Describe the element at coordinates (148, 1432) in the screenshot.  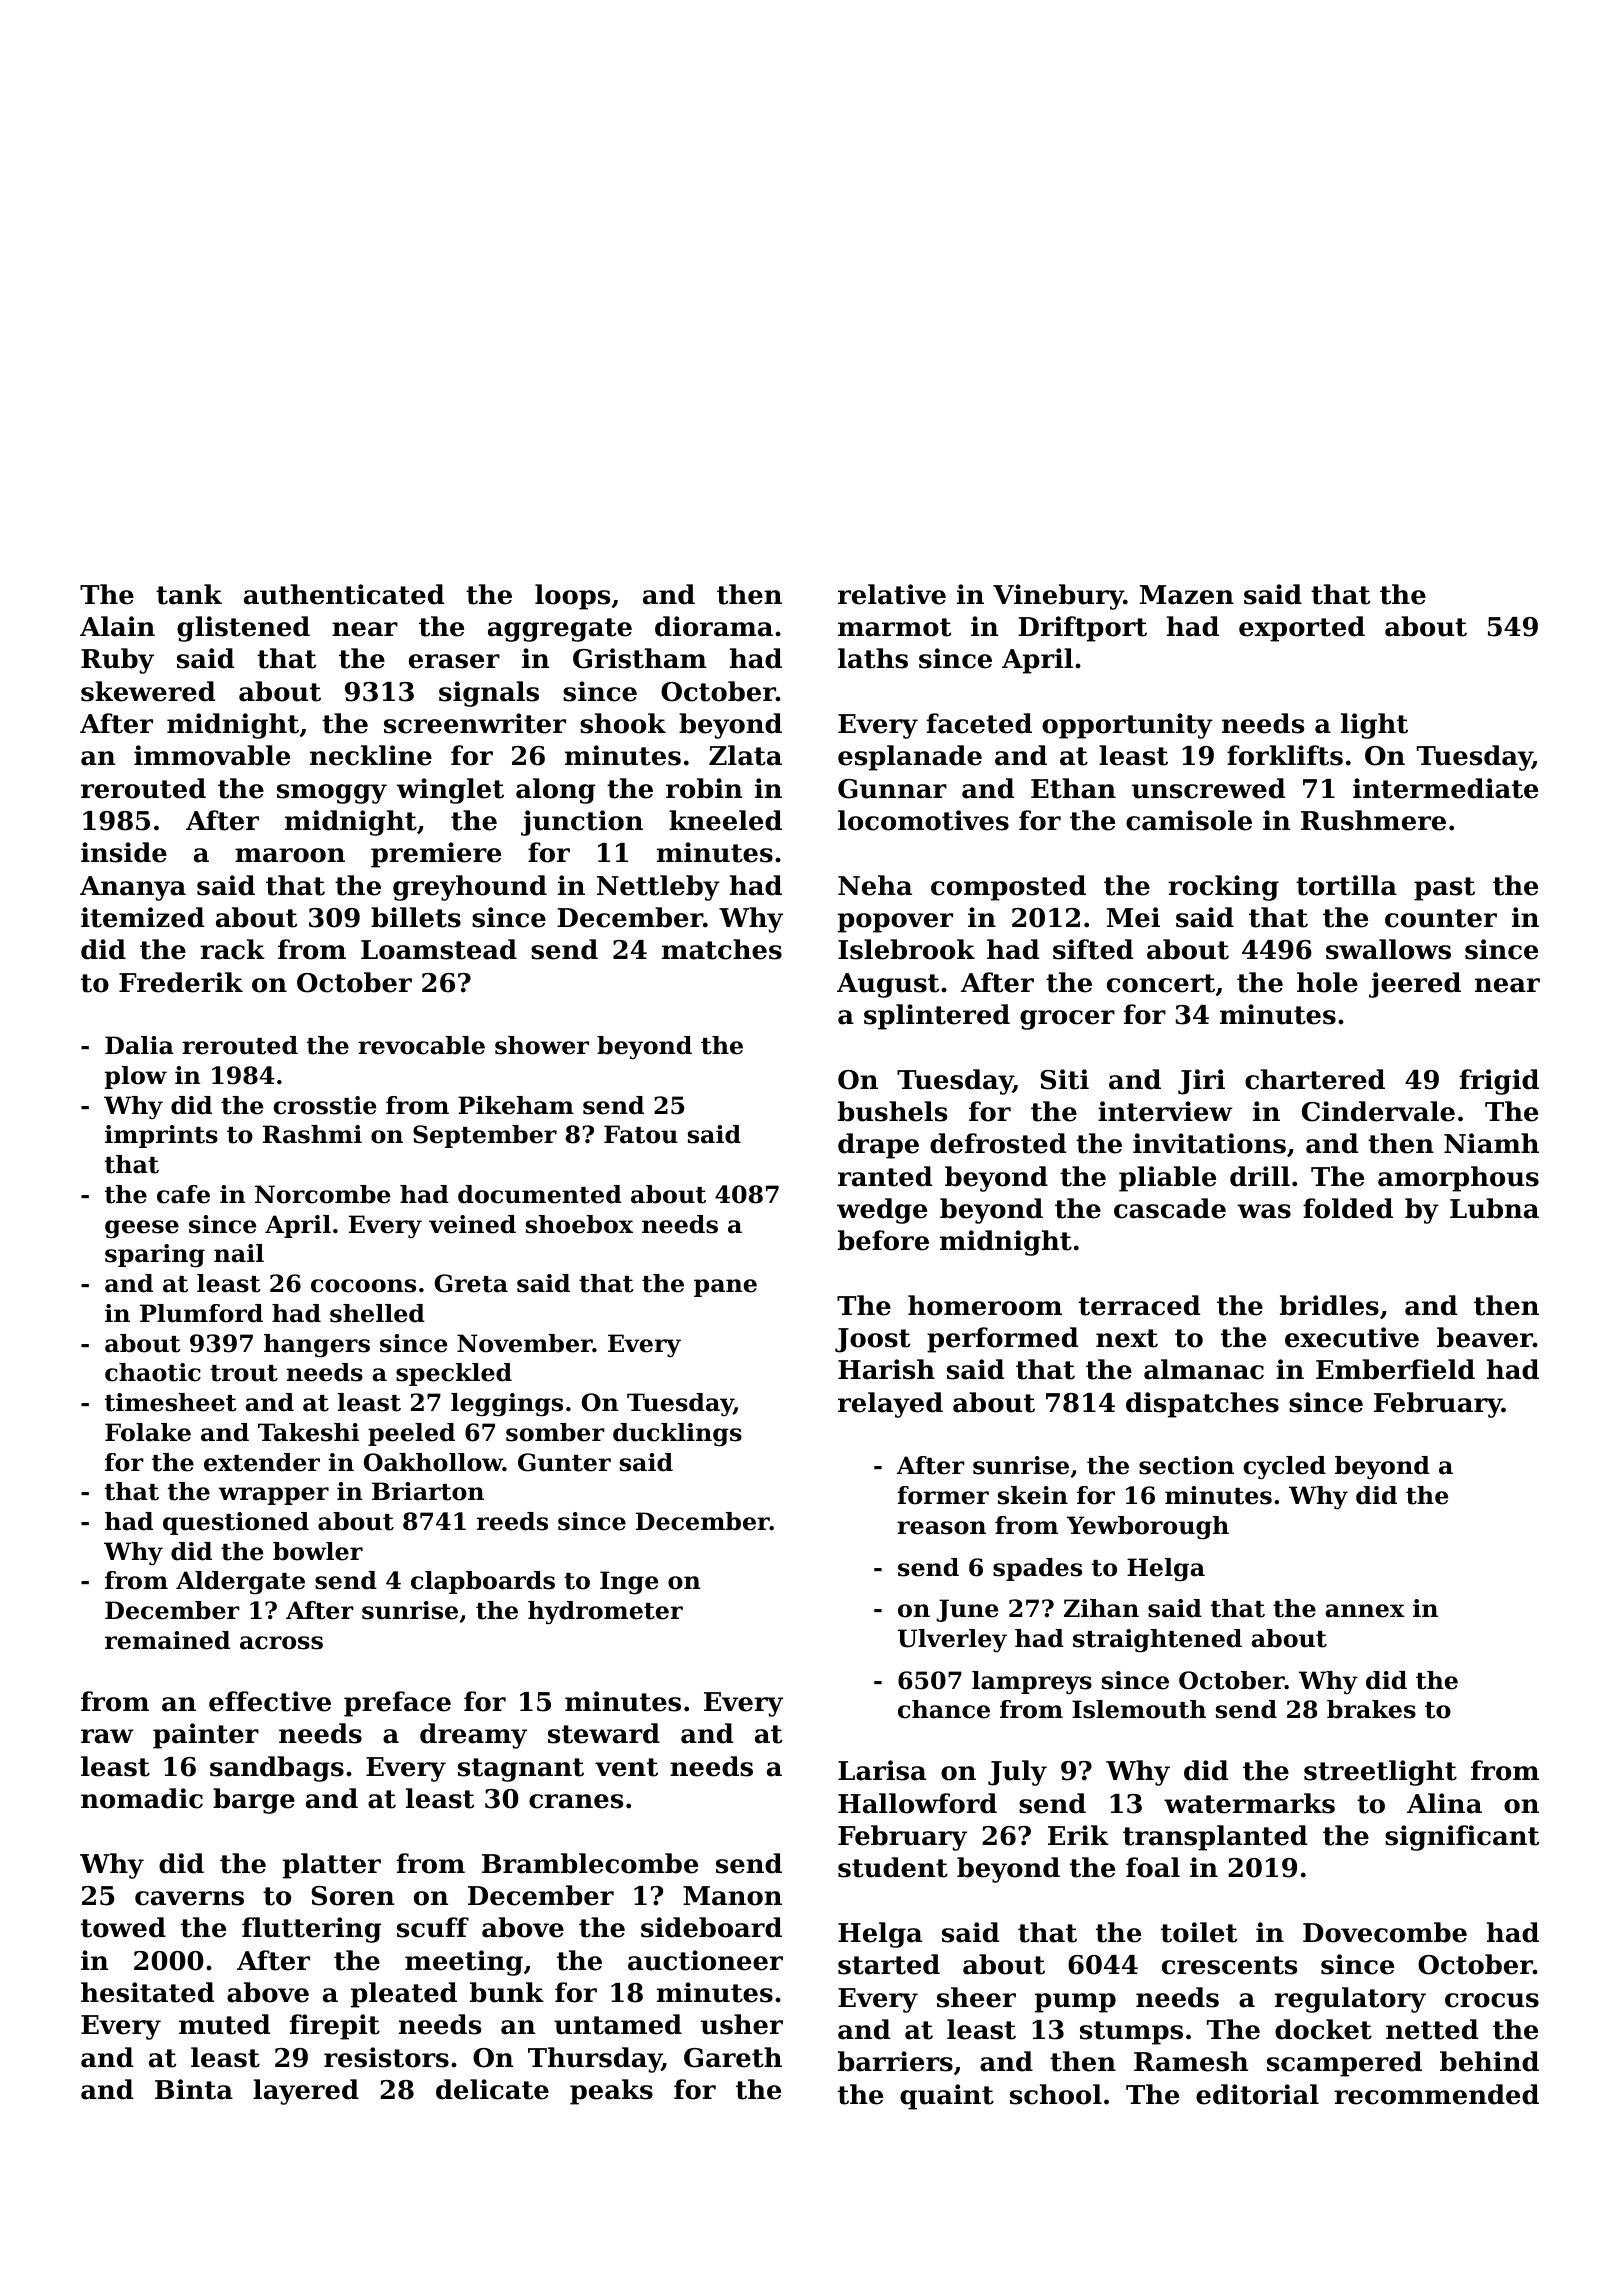
I see `Folake` at that location.
